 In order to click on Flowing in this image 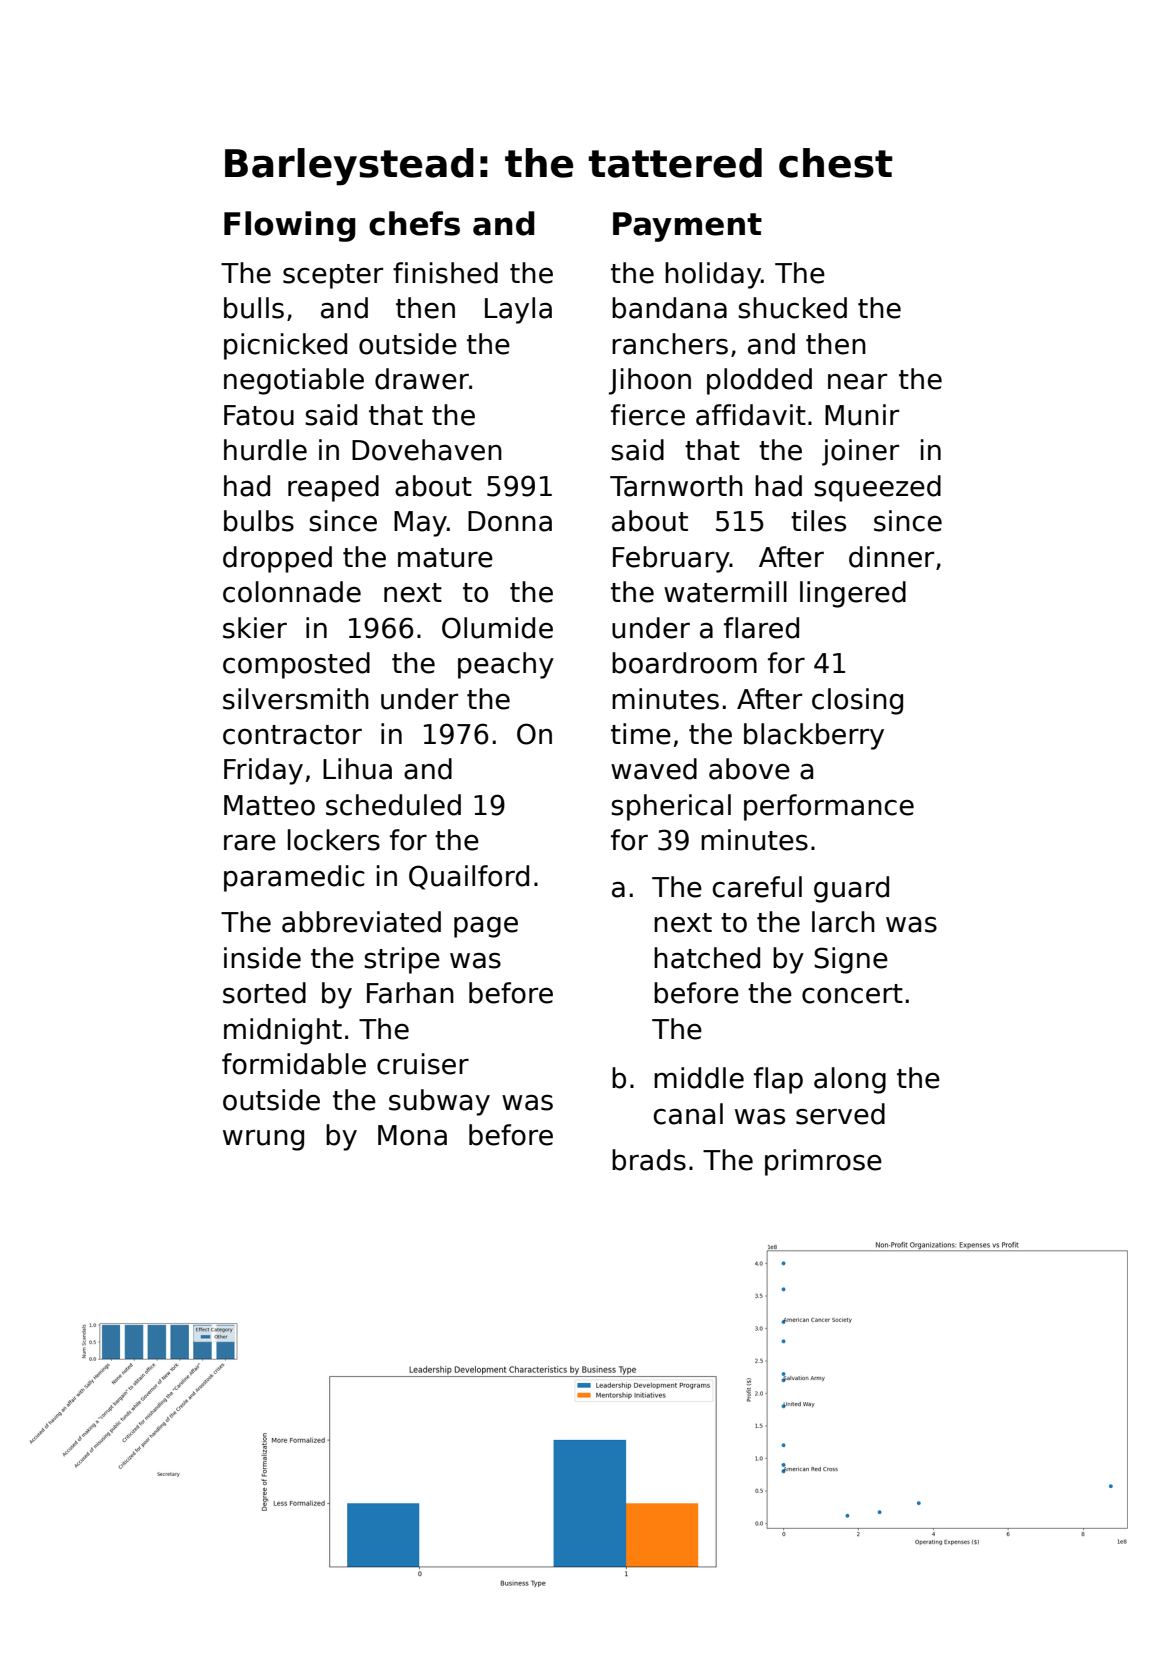, I will do `click(290, 226)`.
